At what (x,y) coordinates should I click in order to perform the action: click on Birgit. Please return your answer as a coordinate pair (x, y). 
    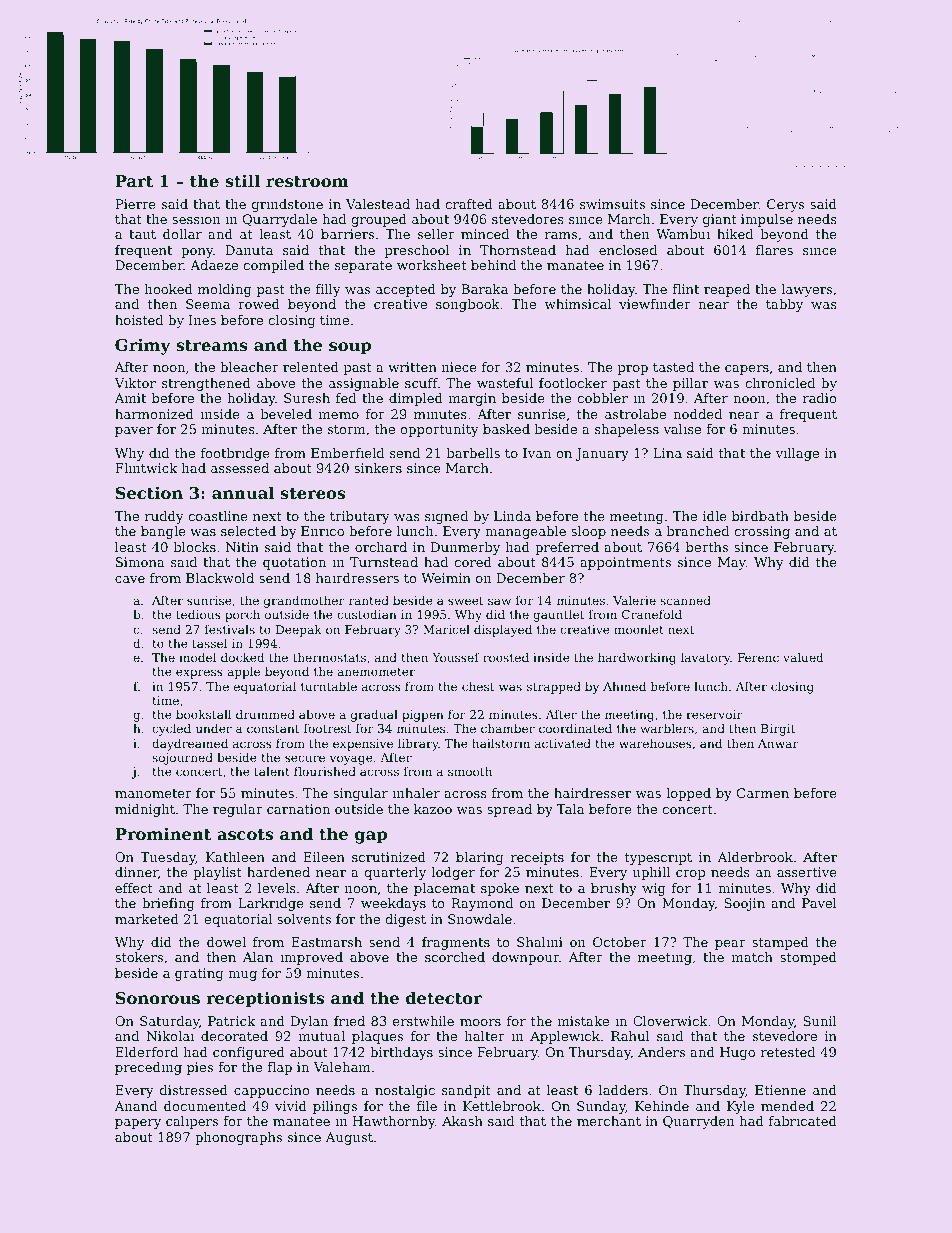
    Looking at the image, I should click on (778, 730).
